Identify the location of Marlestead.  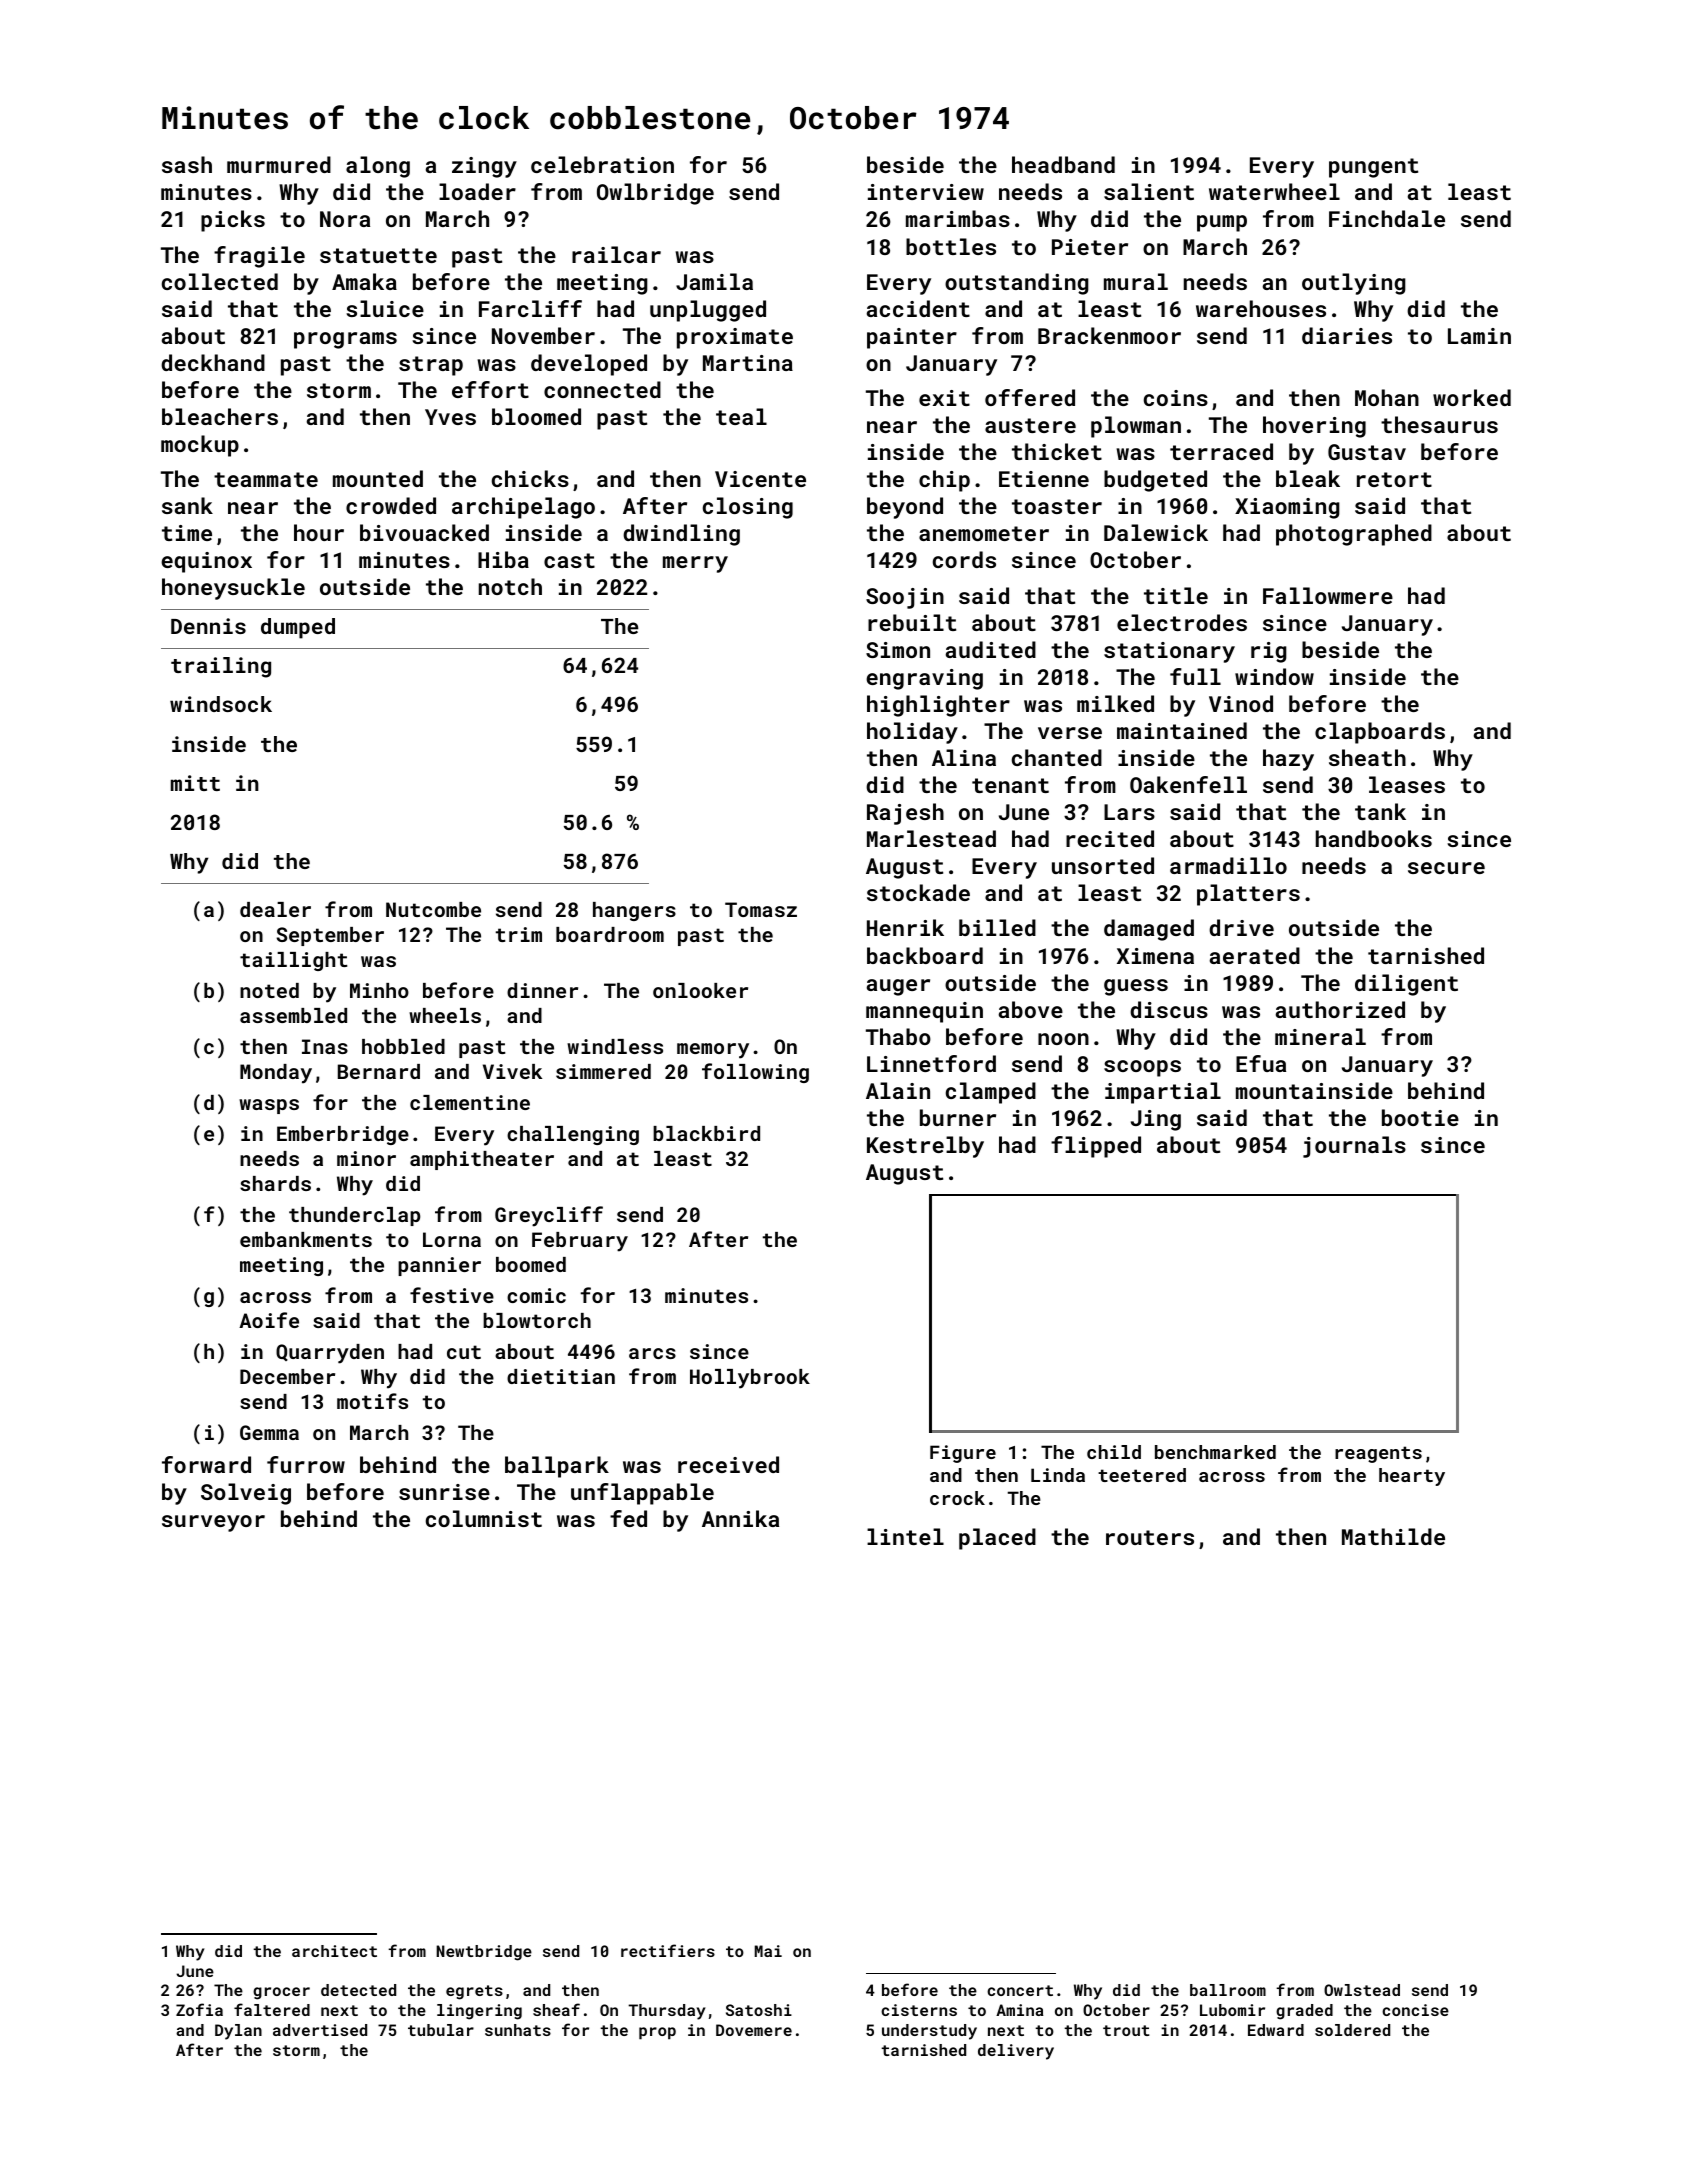
(931, 838).
